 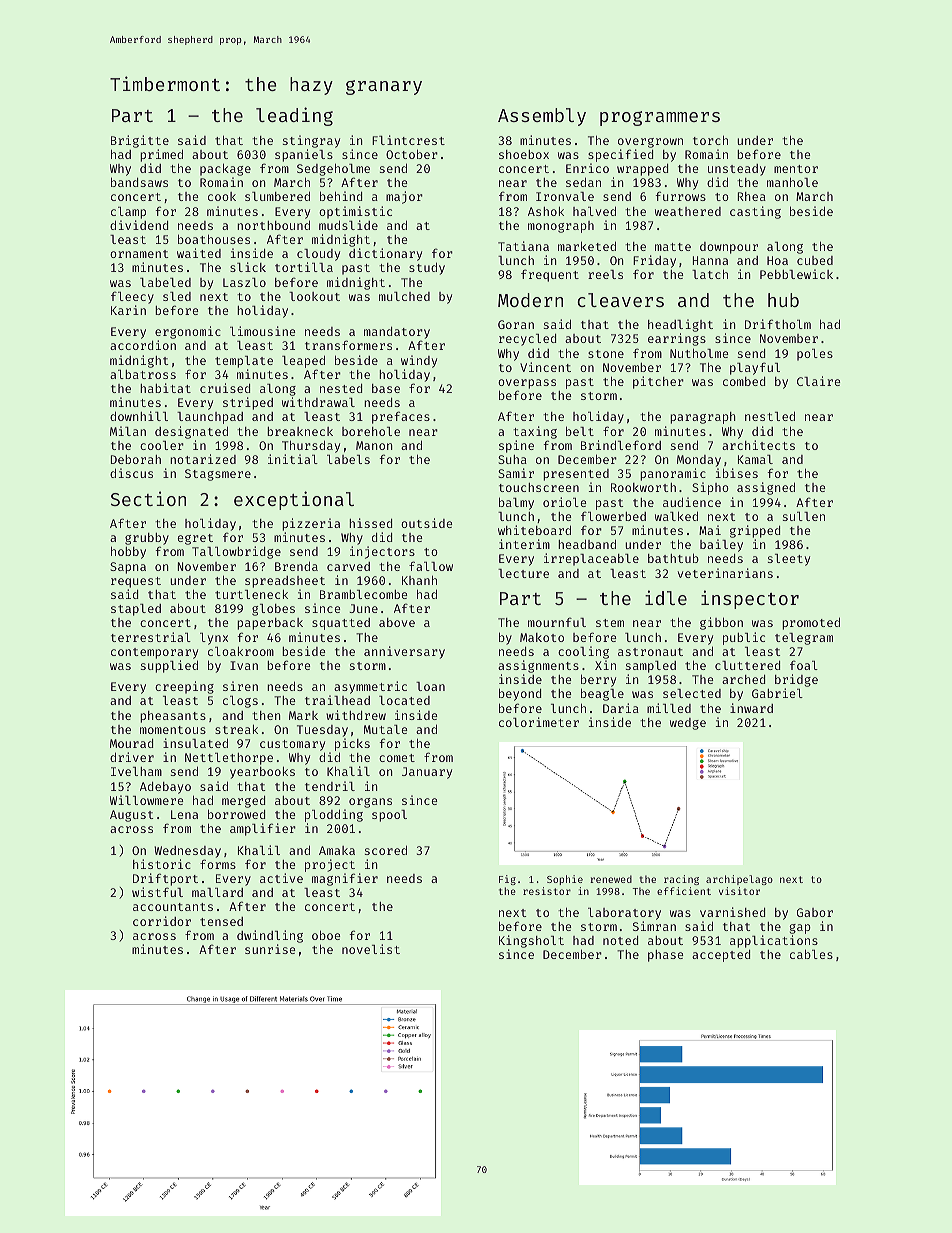 What do you see at coordinates (660, 118) in the document?
I see `programmers` at bounding box center [660, 118].
